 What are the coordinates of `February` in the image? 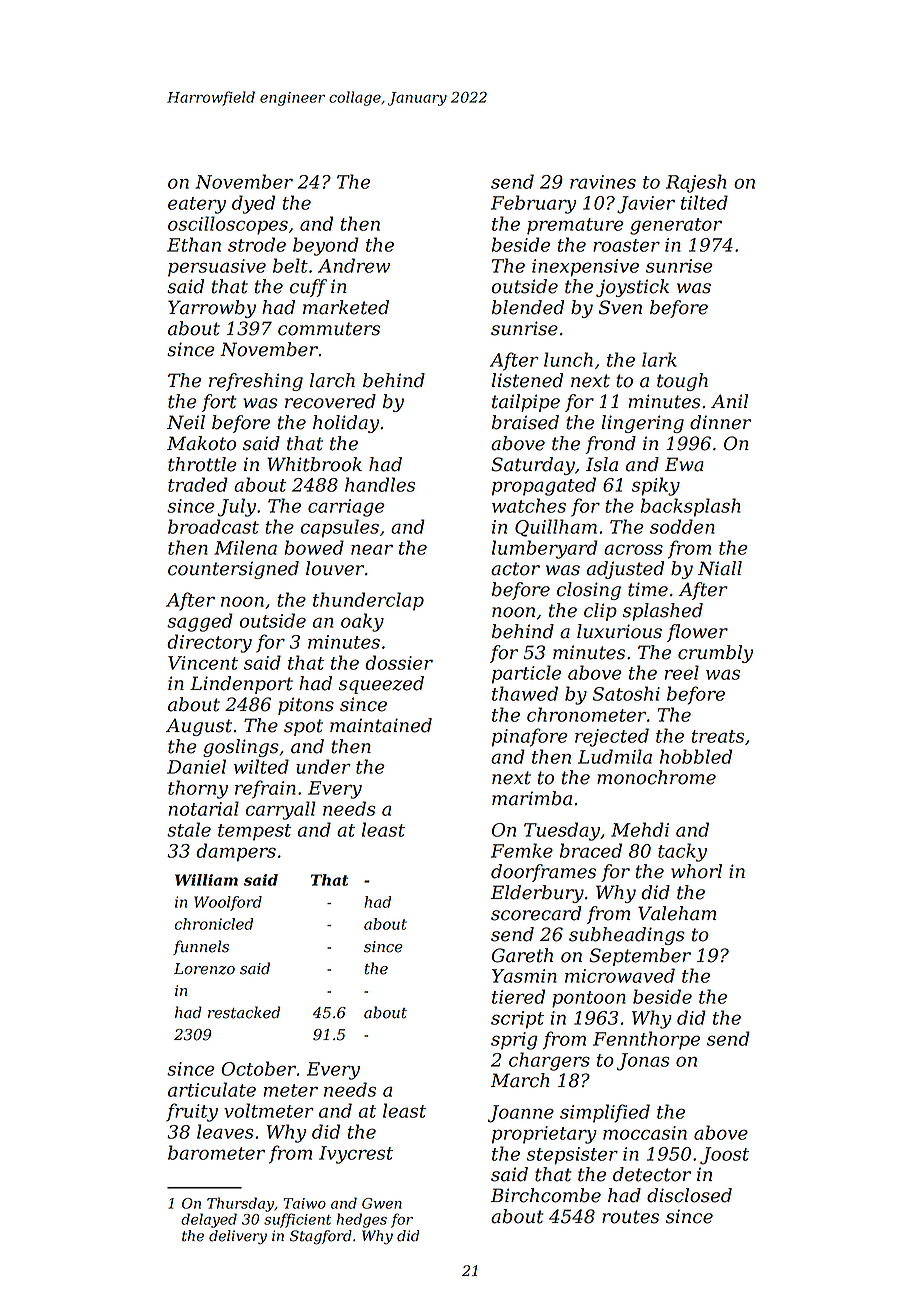 It's located at (533, 204).
